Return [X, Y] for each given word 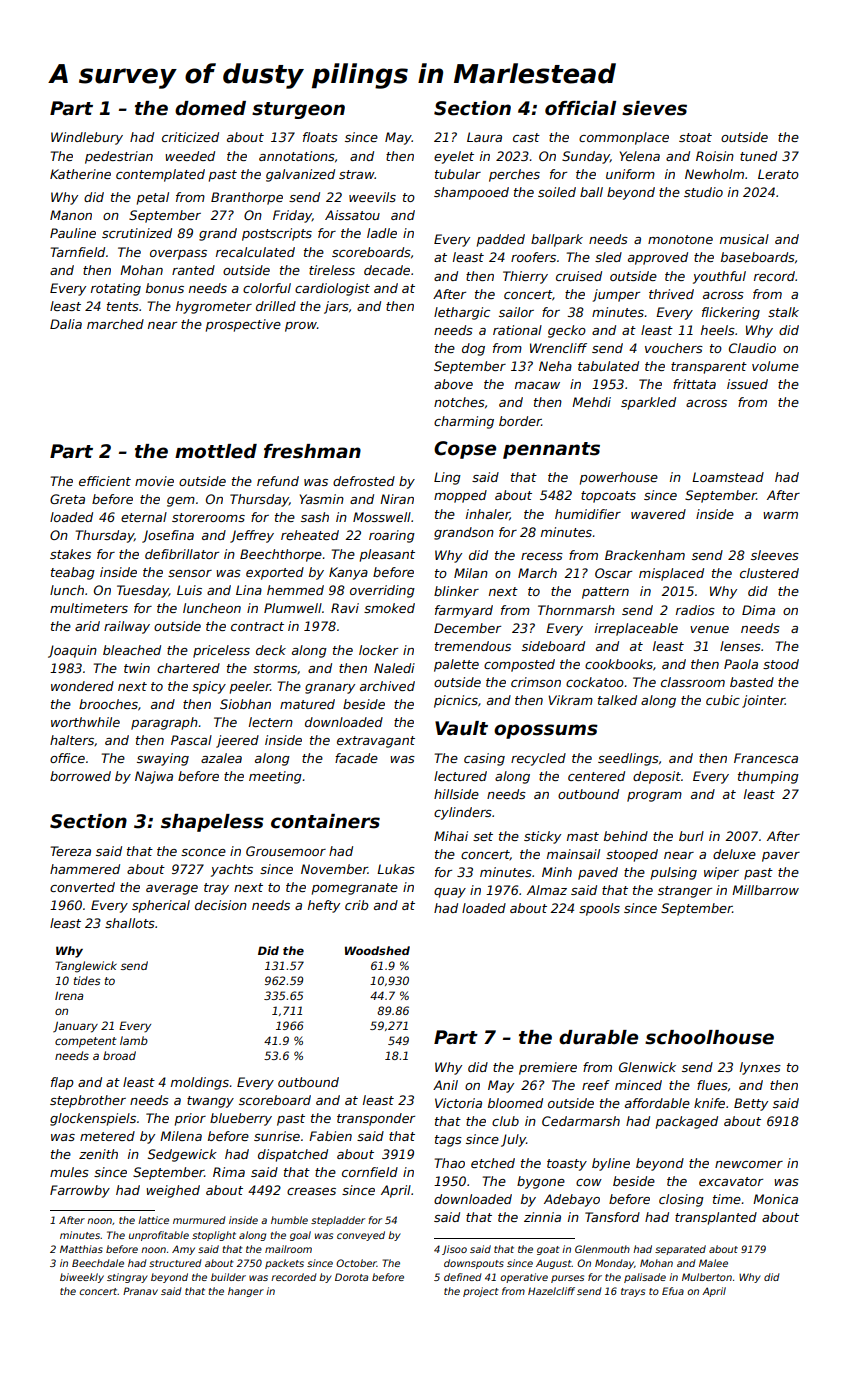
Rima [229, 1172]
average [172, 890]
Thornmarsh [576, 610]
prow [301, 327]
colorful [267, 288]
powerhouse [619, 478]
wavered [658, 514]
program [654, 797]
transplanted [716, 1218]
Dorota [351, 1277]
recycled [538, 759]
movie [154, 481]
